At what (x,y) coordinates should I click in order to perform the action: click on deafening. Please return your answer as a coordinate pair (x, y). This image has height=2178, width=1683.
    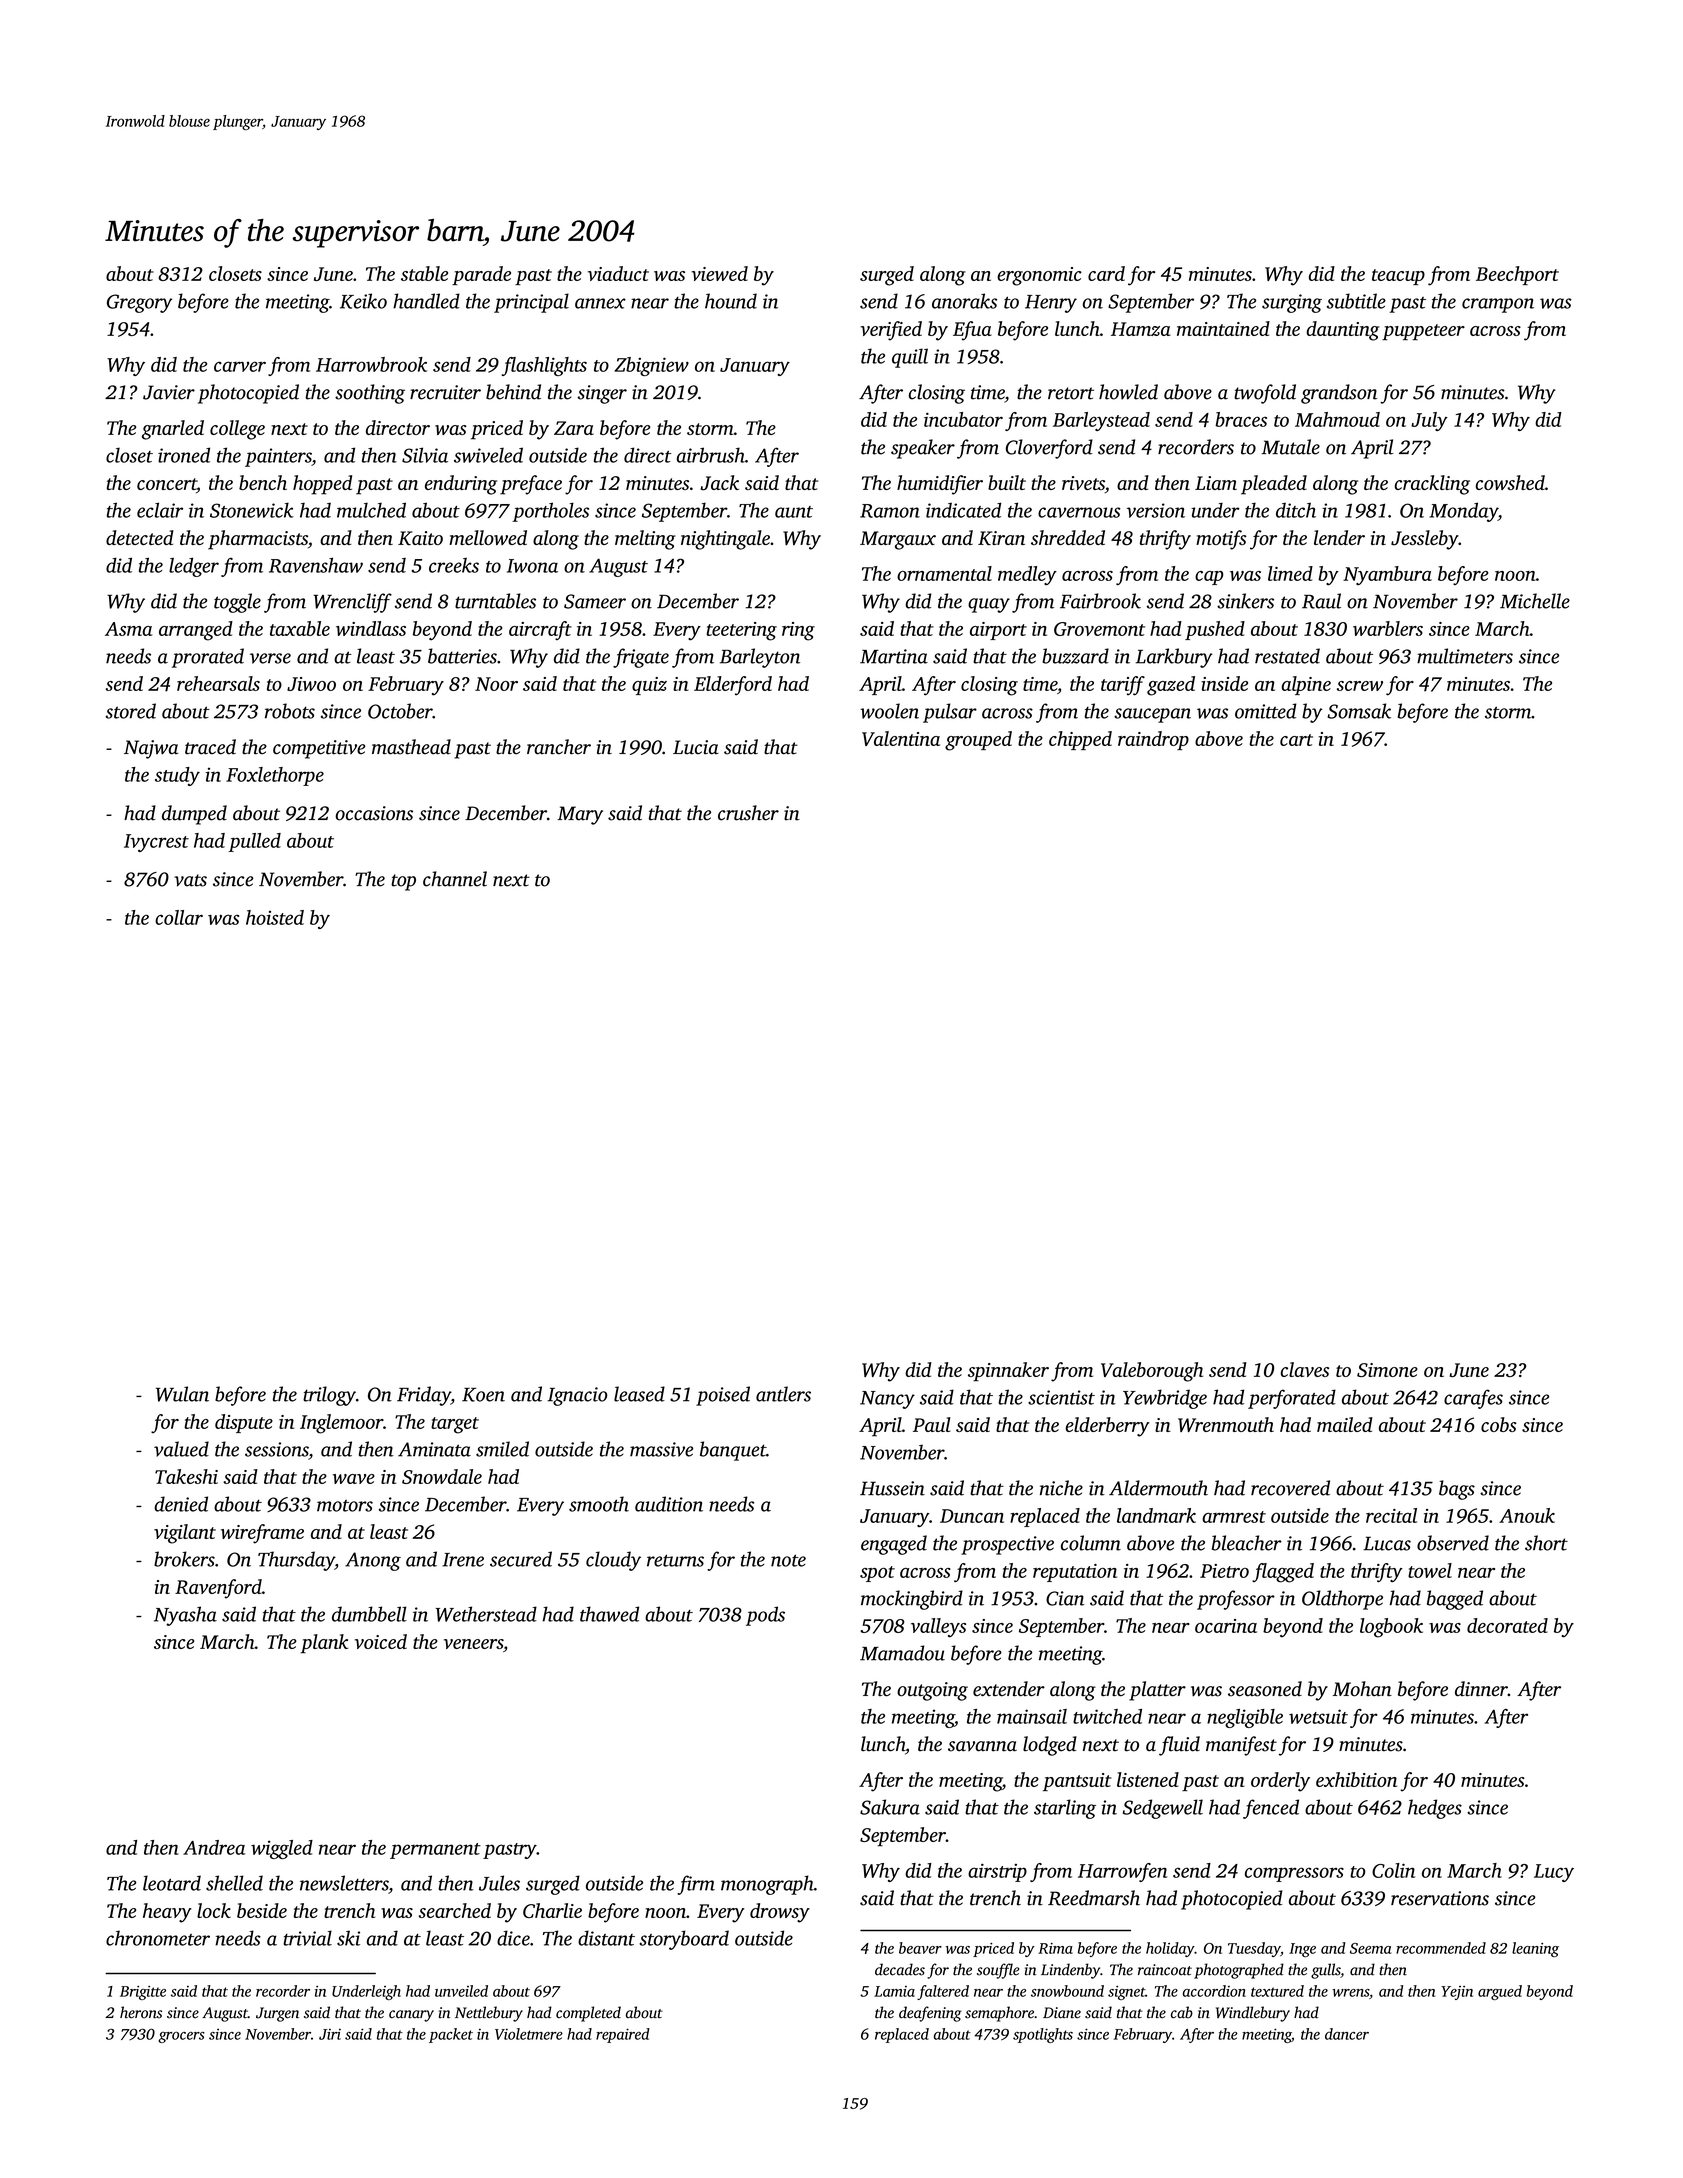
    Looking at the image, I should click on (930, 2014).
